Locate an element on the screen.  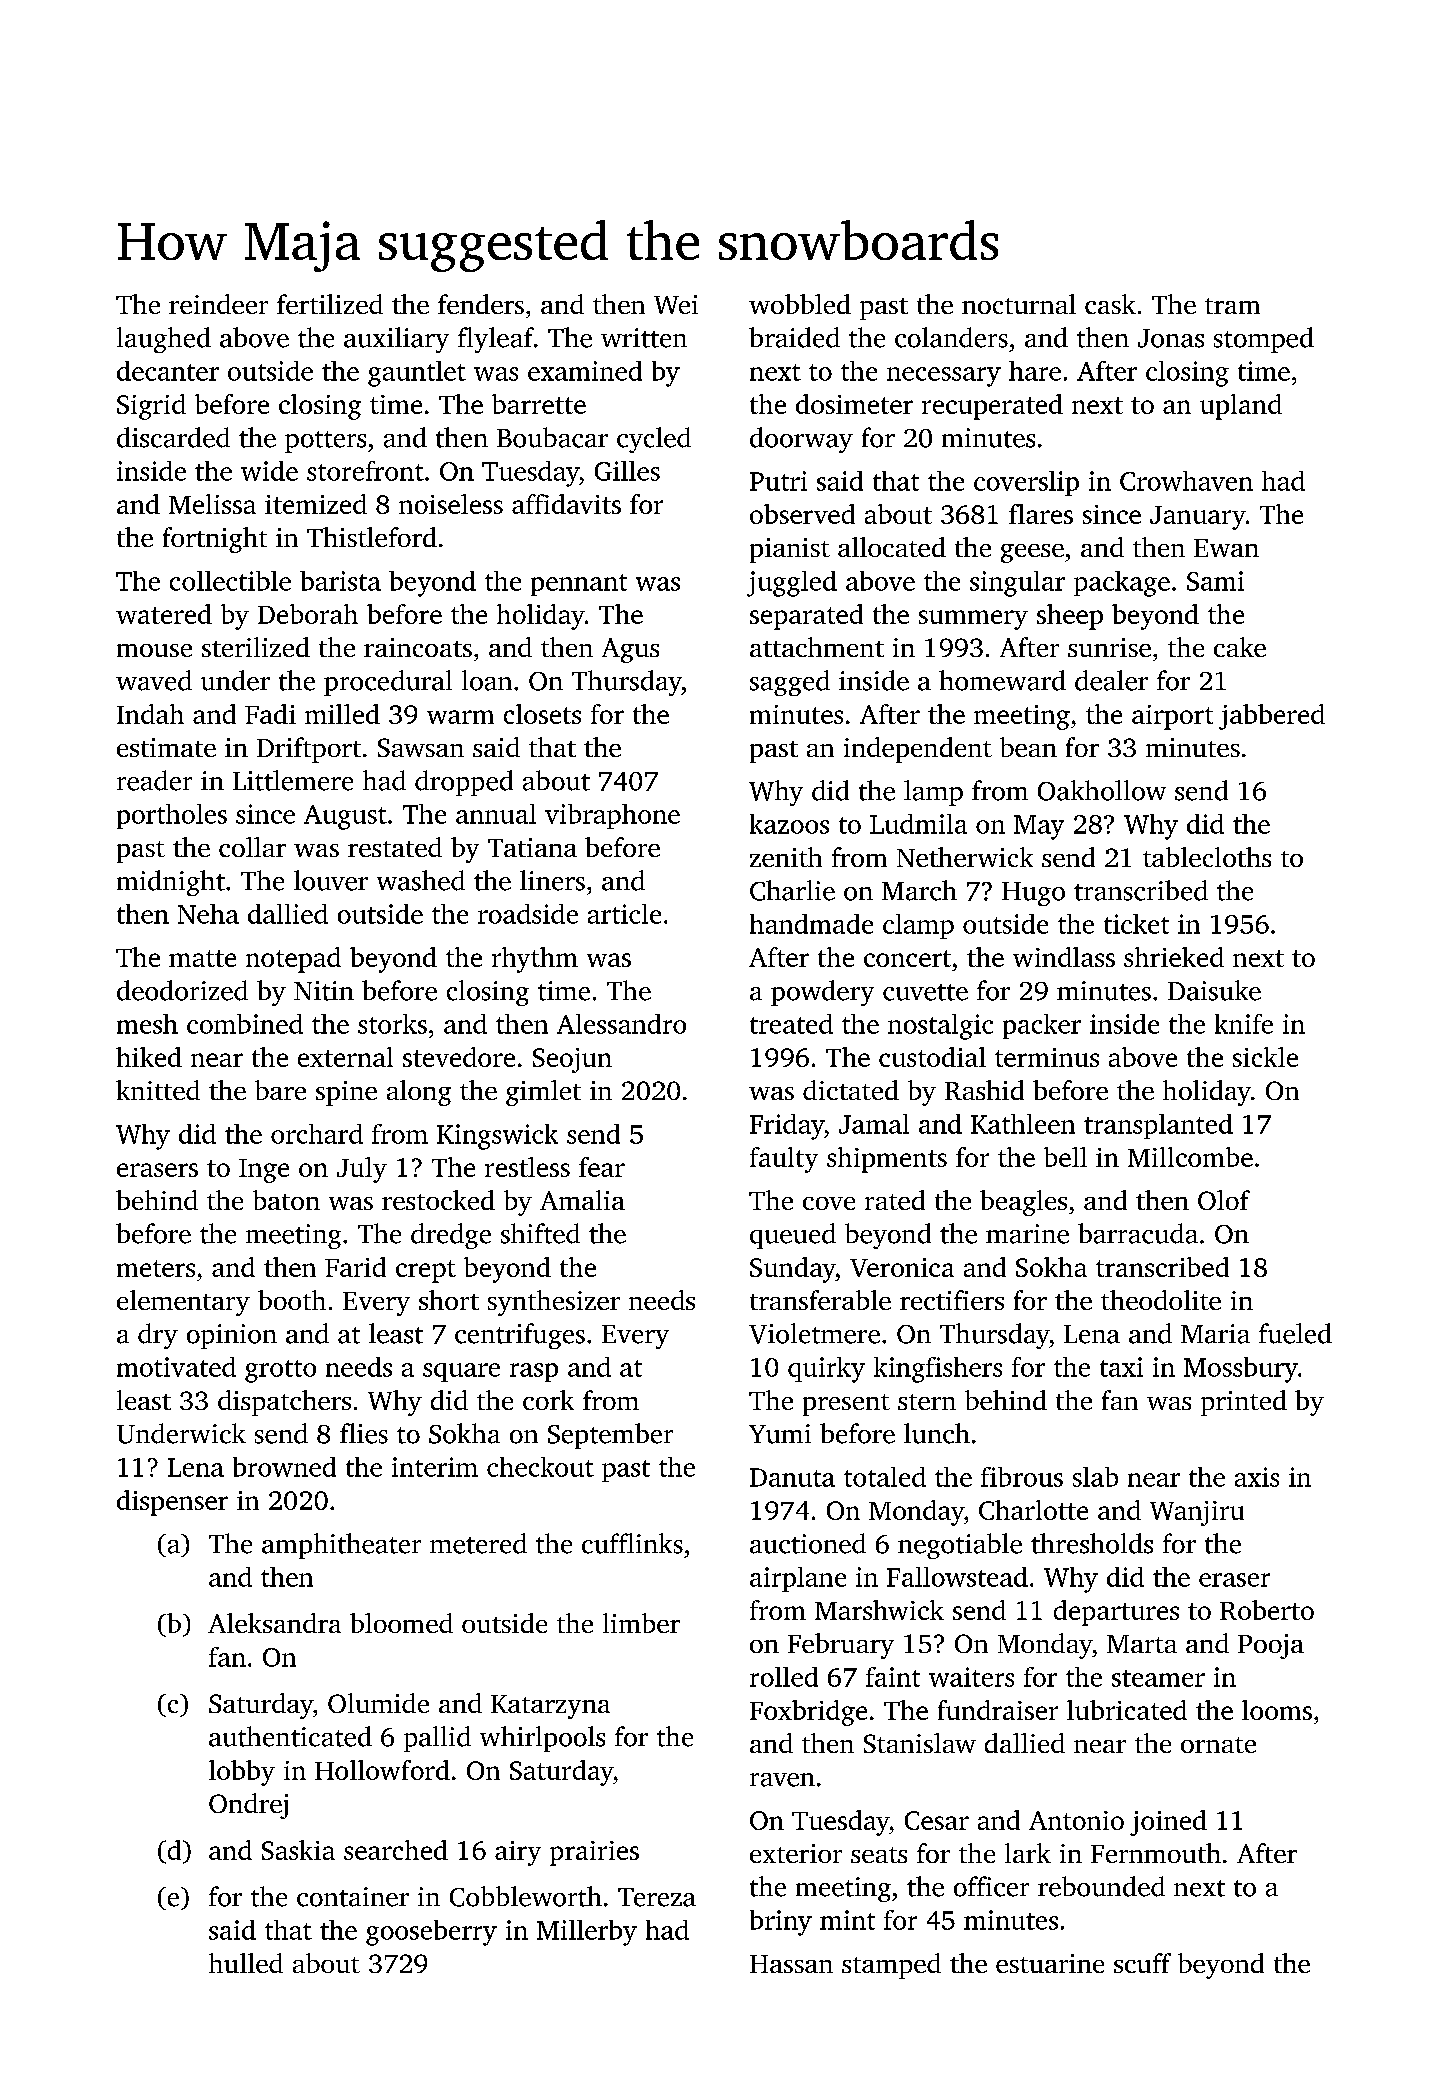
Inge is located at coordinates (264, 1171).
